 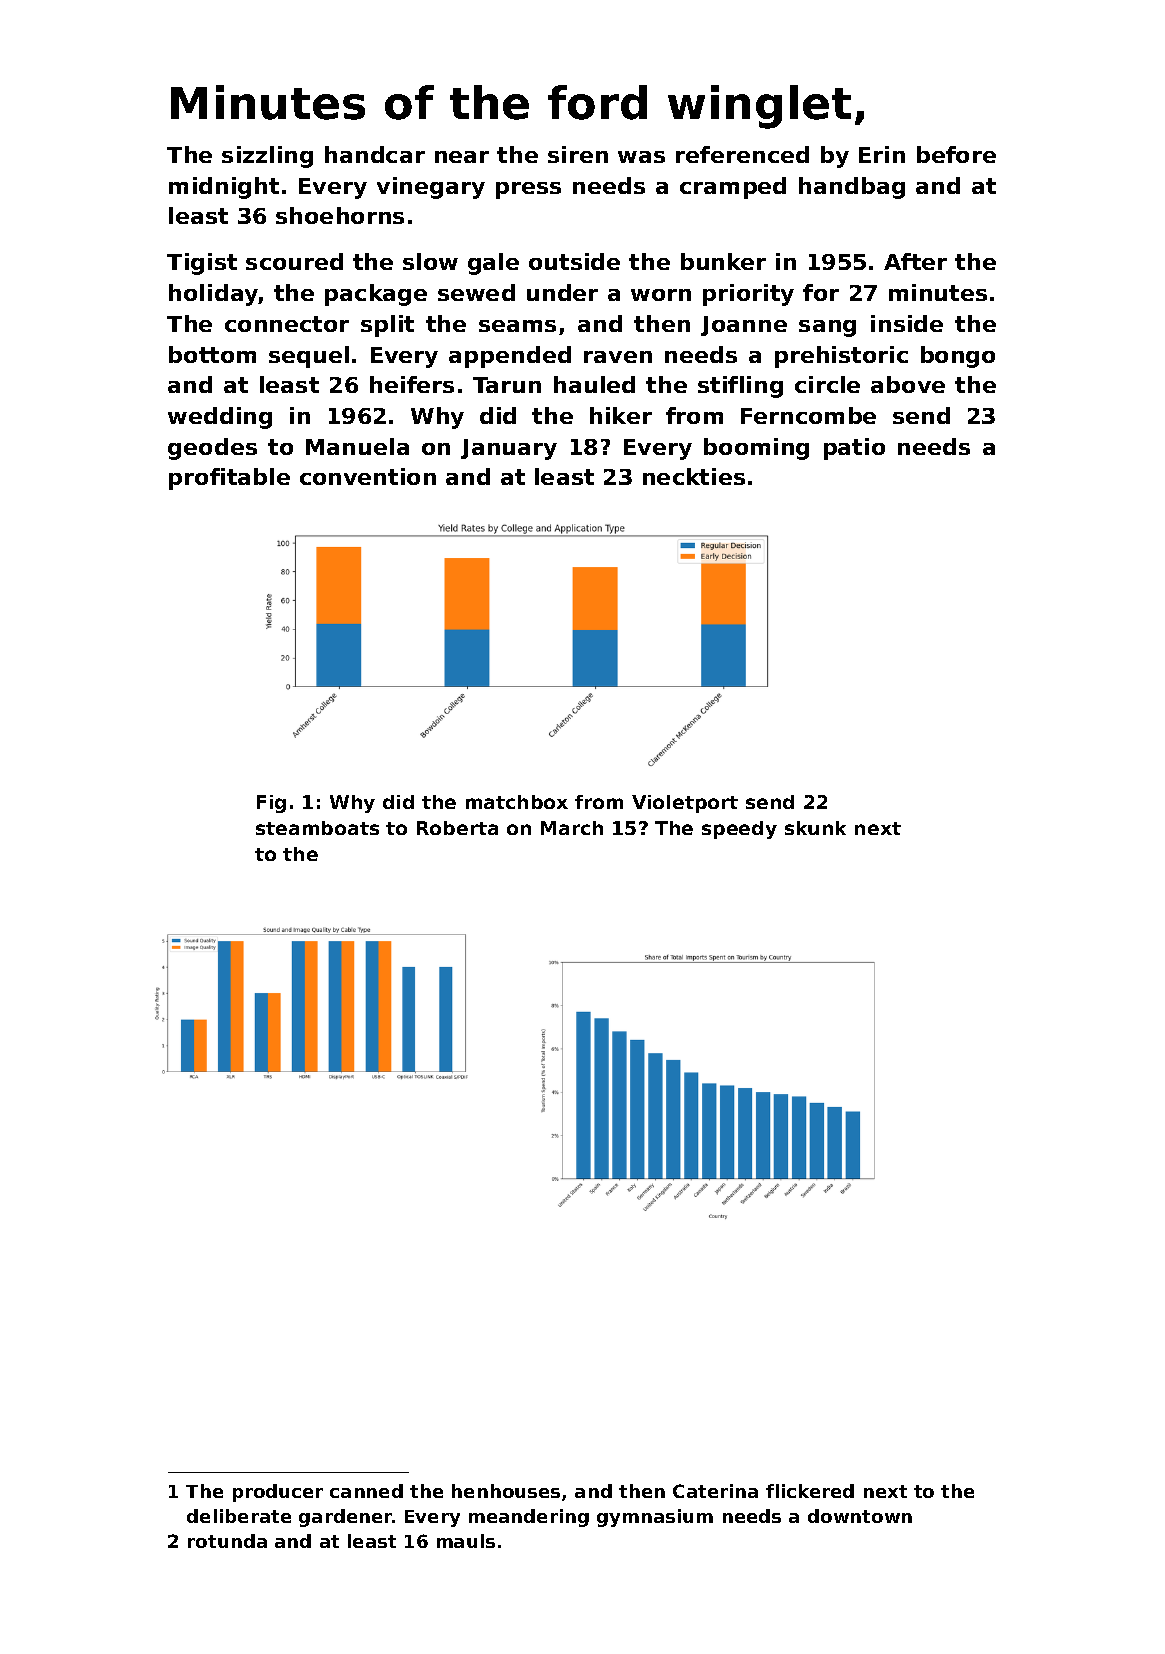 I want to click on skunk, so click(x=815, y=828).
